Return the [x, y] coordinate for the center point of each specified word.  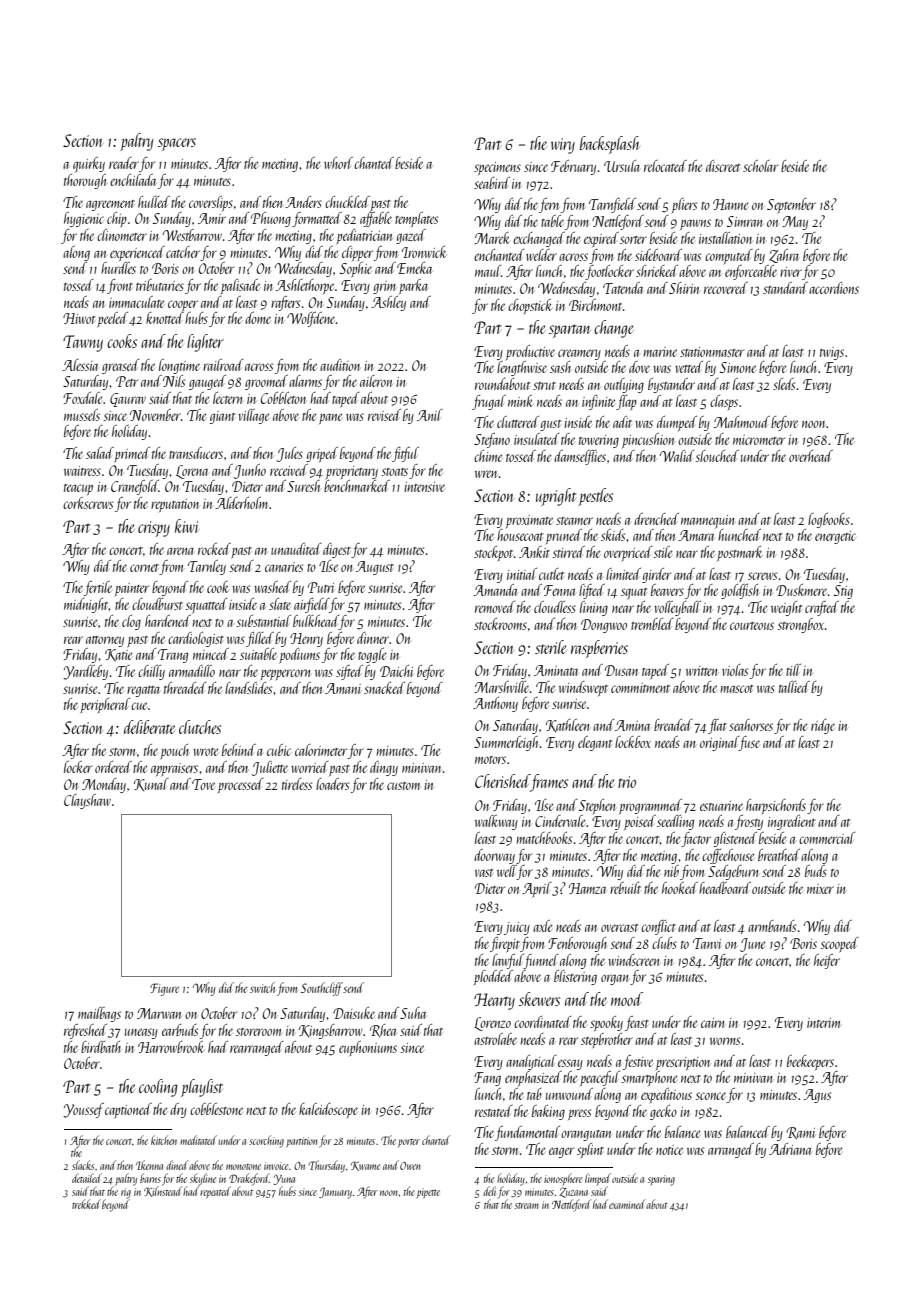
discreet [723, 166]
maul [488, 271]
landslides [248, 688]
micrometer [759, 440]
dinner [373, 638]
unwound [569, 1094]
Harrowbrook [171, 1047]
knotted [165, 318]
